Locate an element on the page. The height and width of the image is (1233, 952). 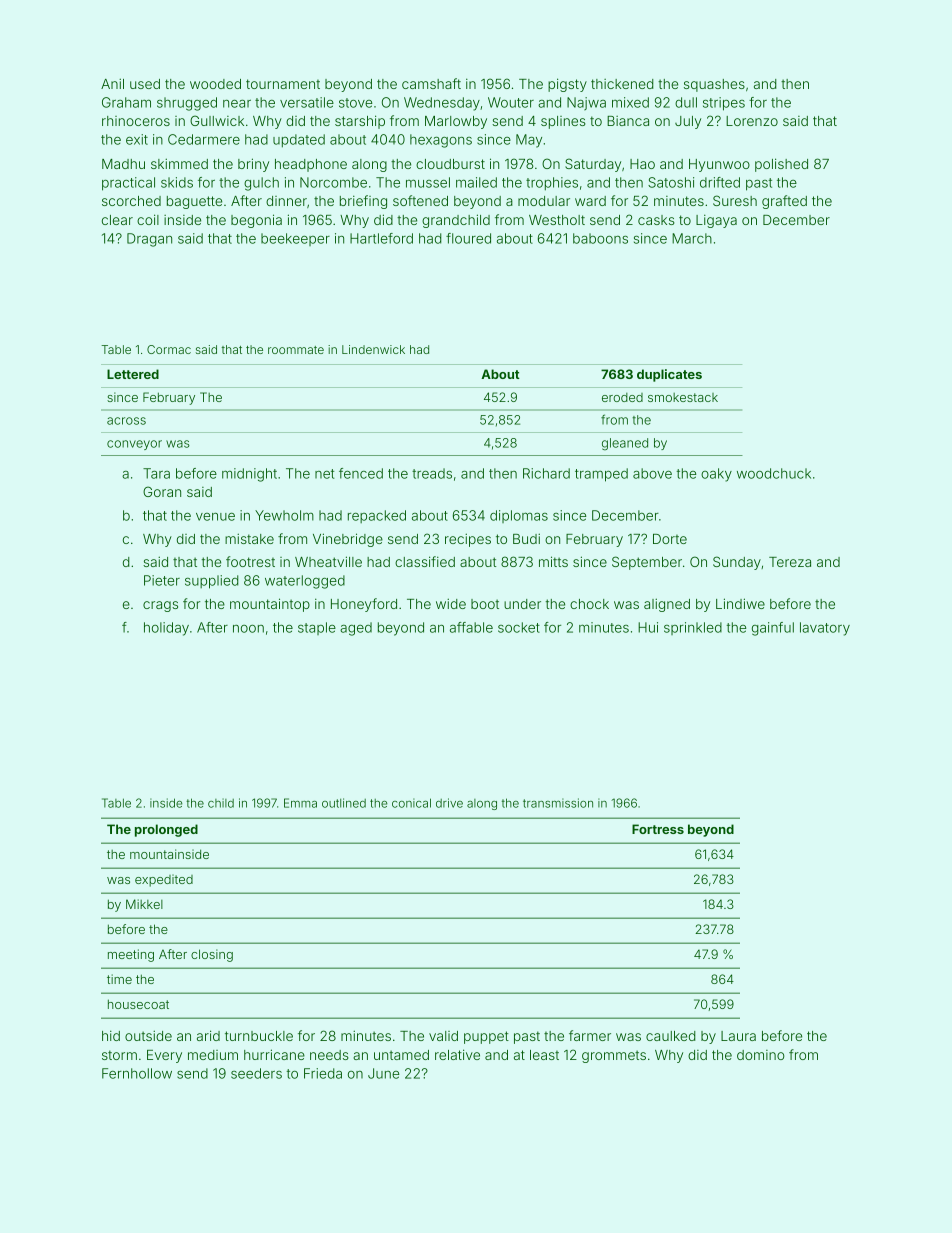
prolonged is located at coordinates (166, 830).
